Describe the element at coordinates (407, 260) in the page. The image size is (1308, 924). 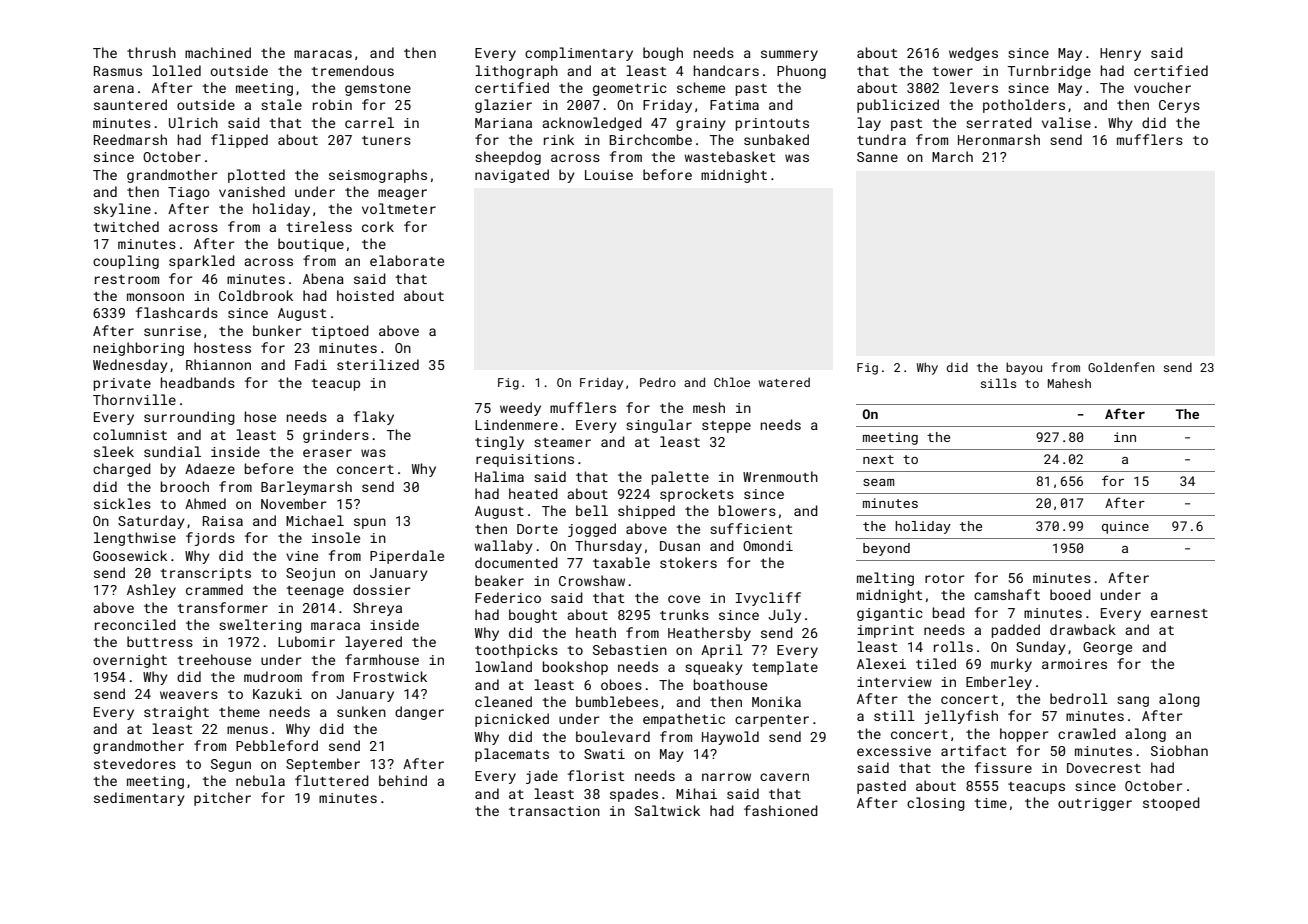
I see `elaborate` at that location.
